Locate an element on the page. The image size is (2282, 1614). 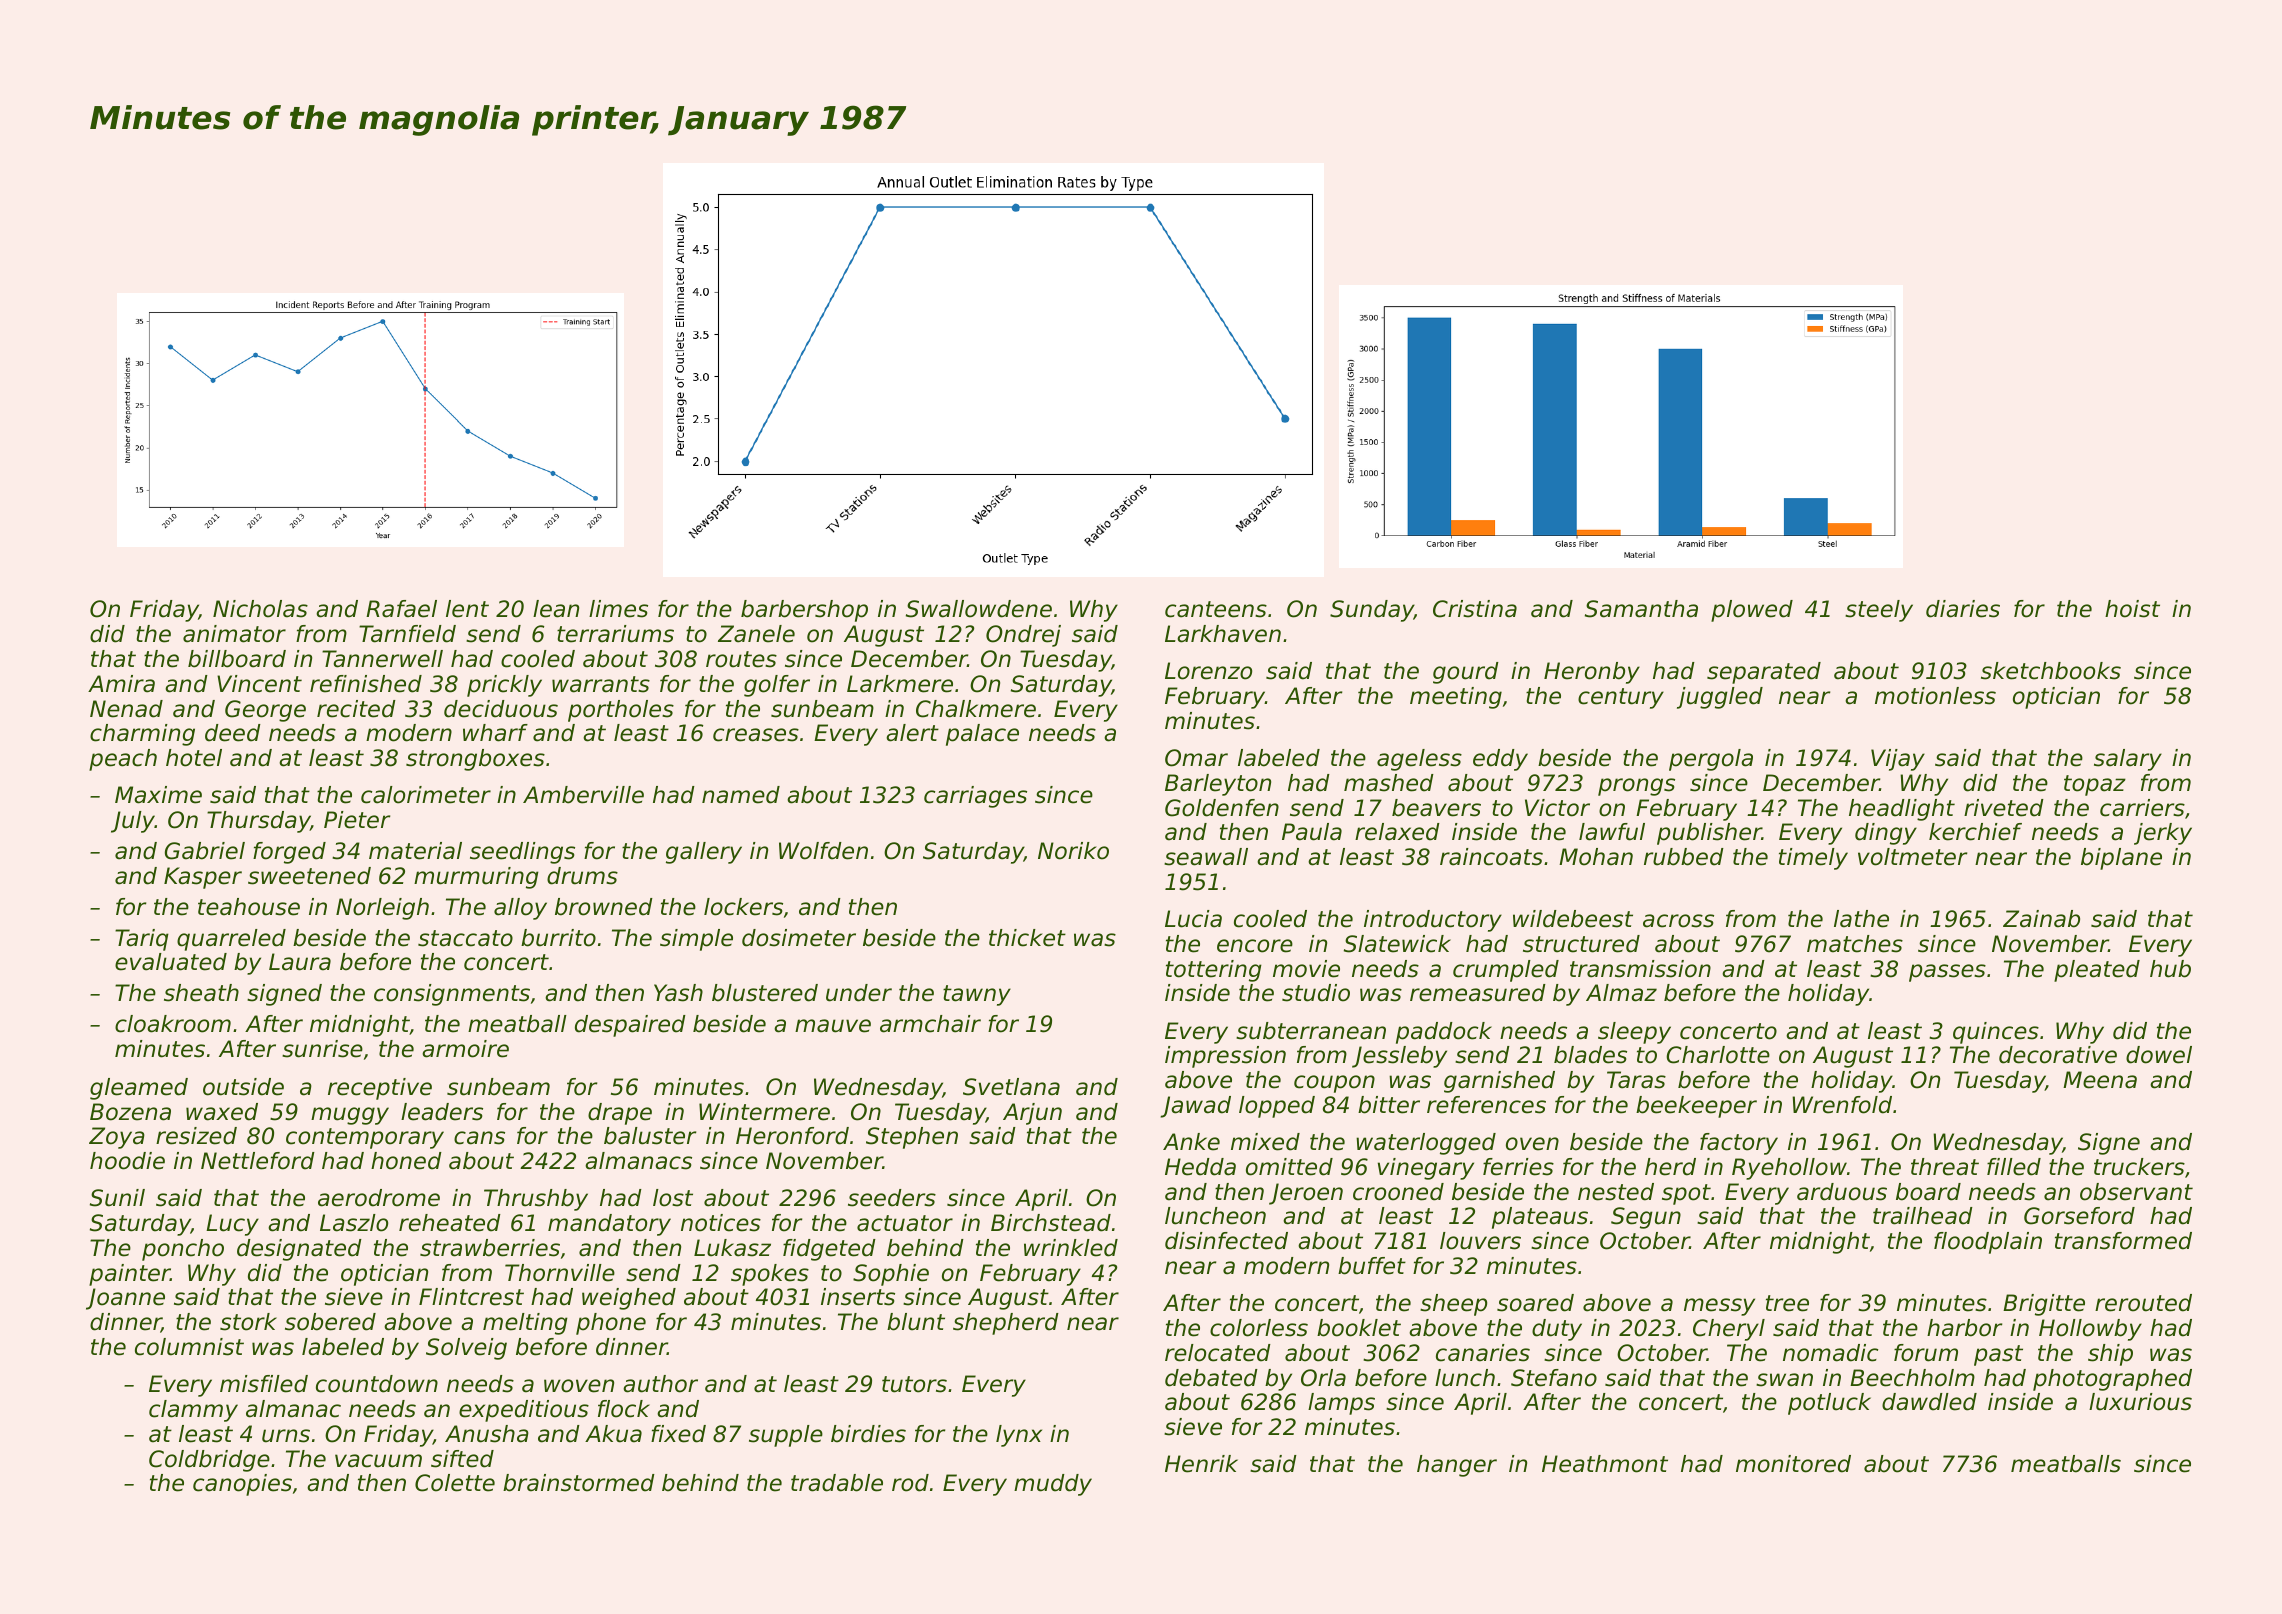
transformed is located at coordinates (2123, 1241).
